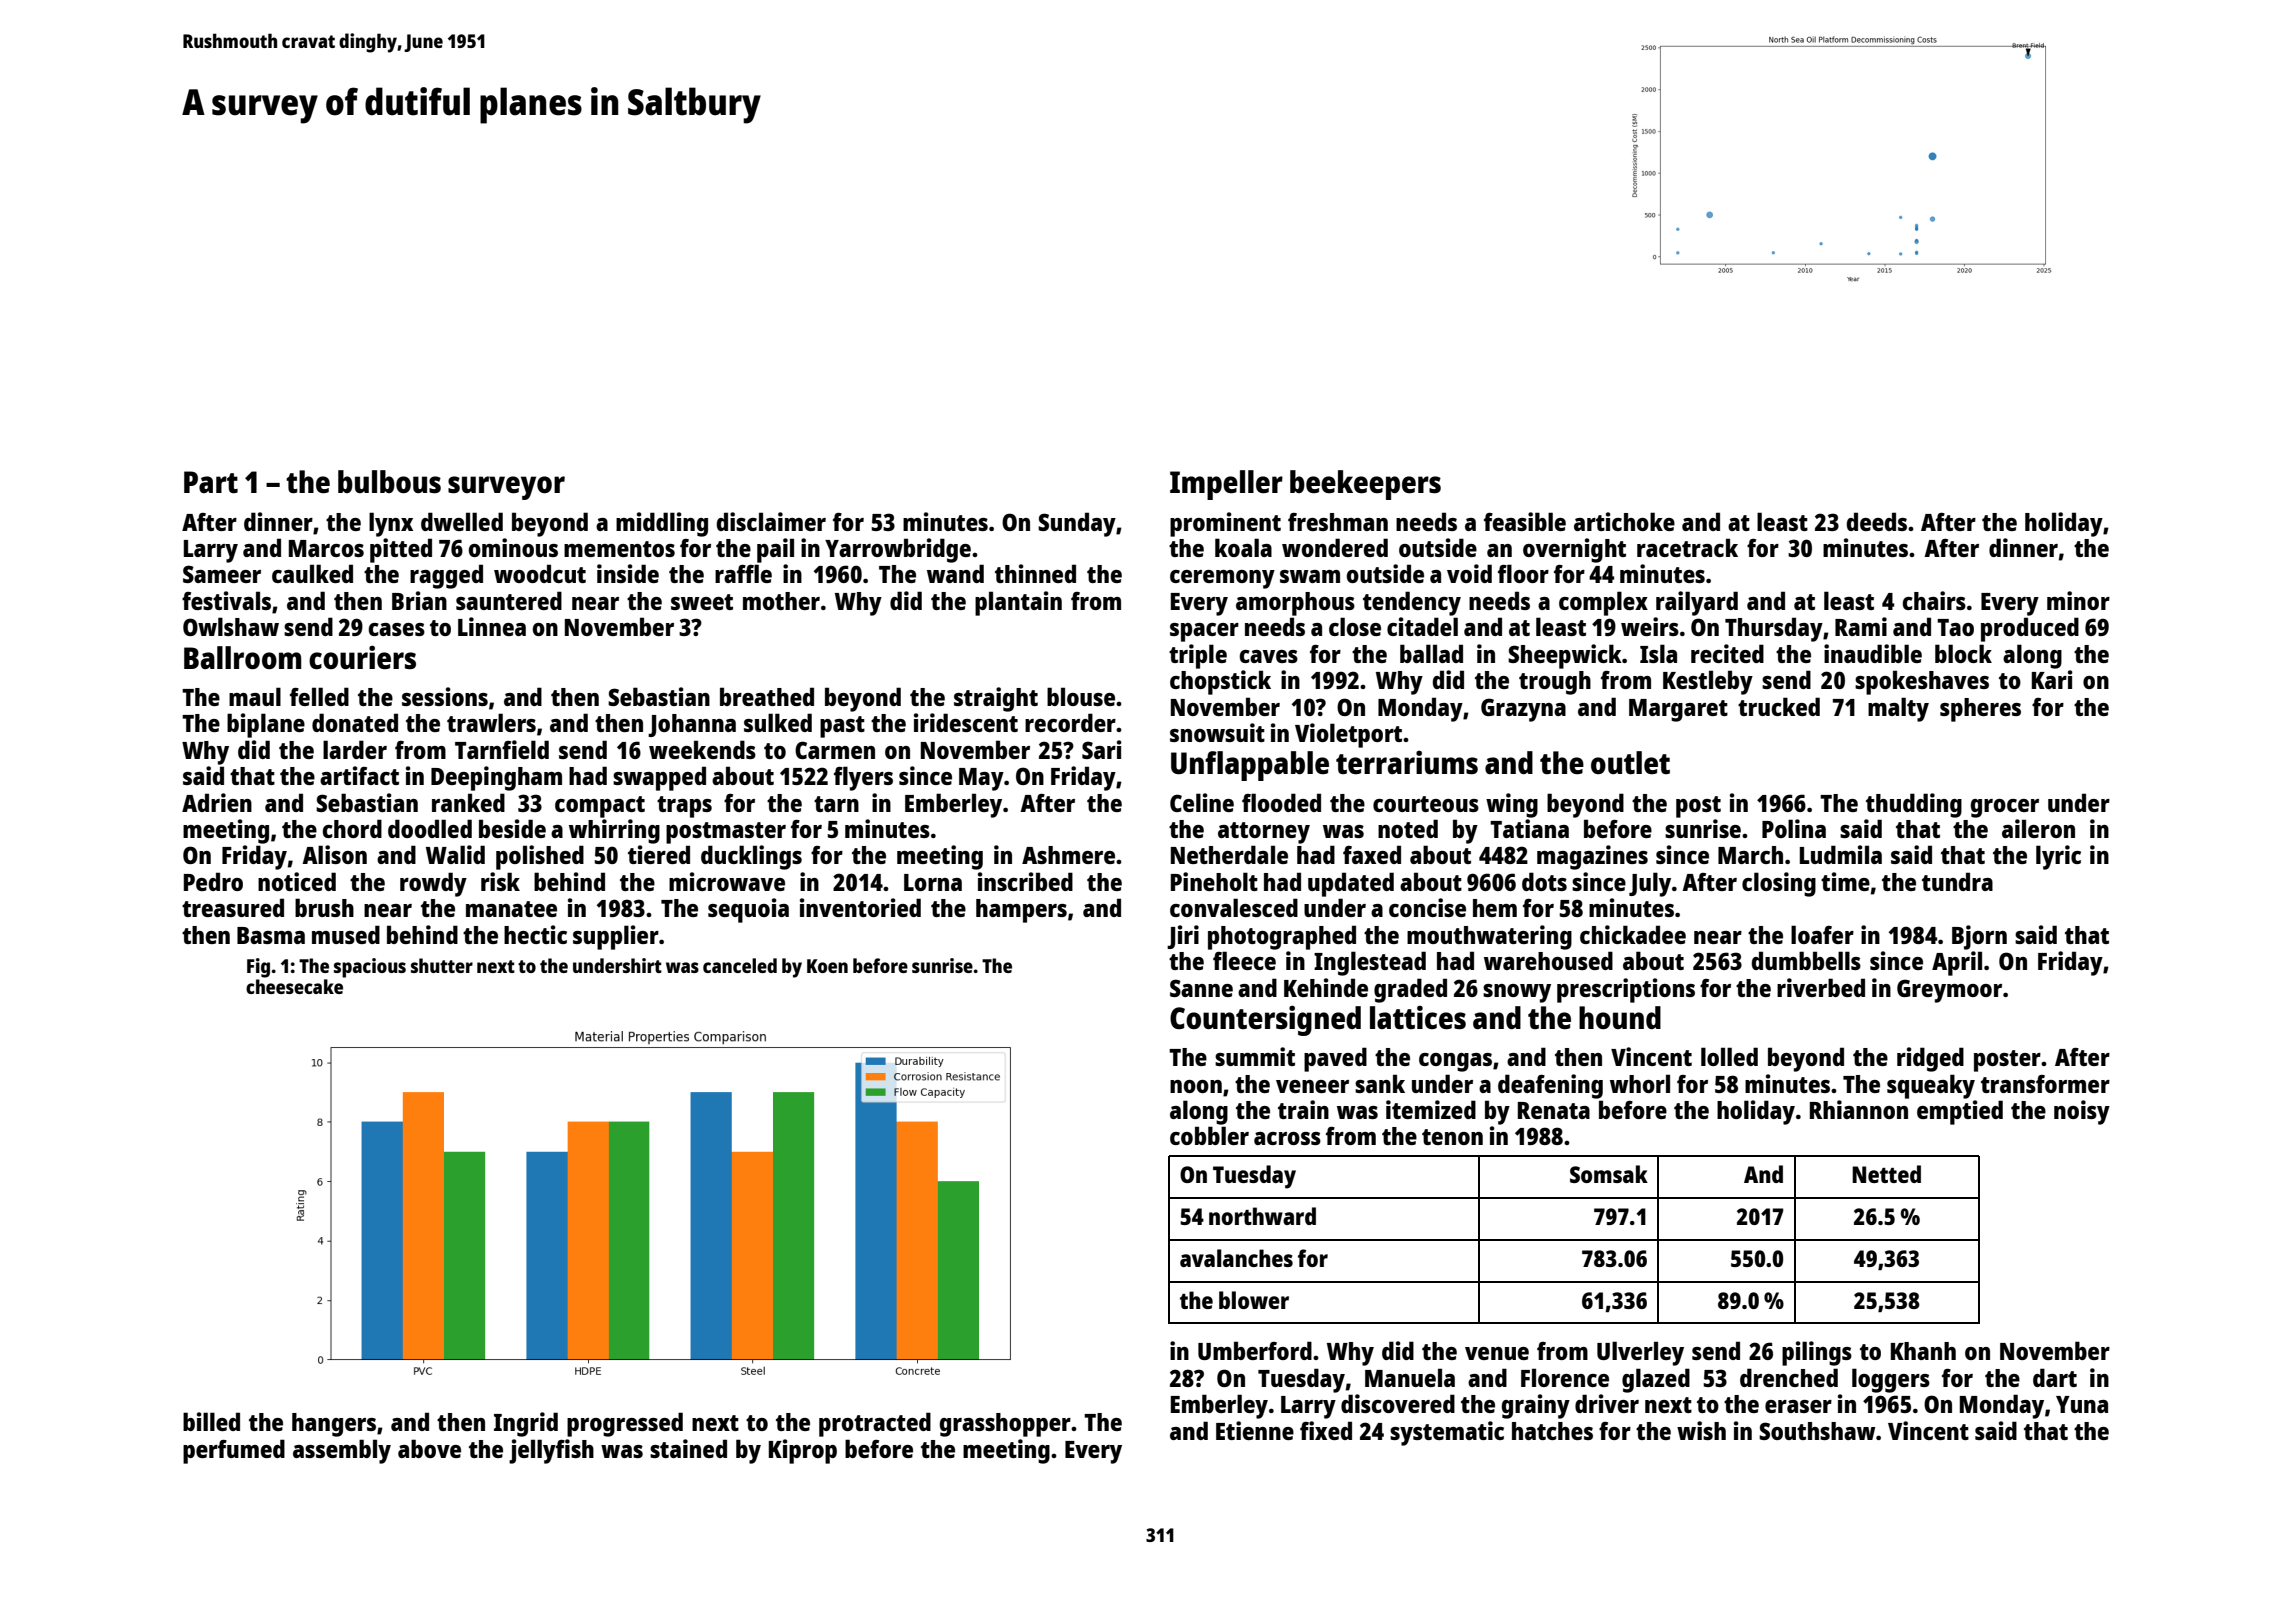 The image size is (2292, 1620). I want to click on Somsak, so click(1609, 1174).
